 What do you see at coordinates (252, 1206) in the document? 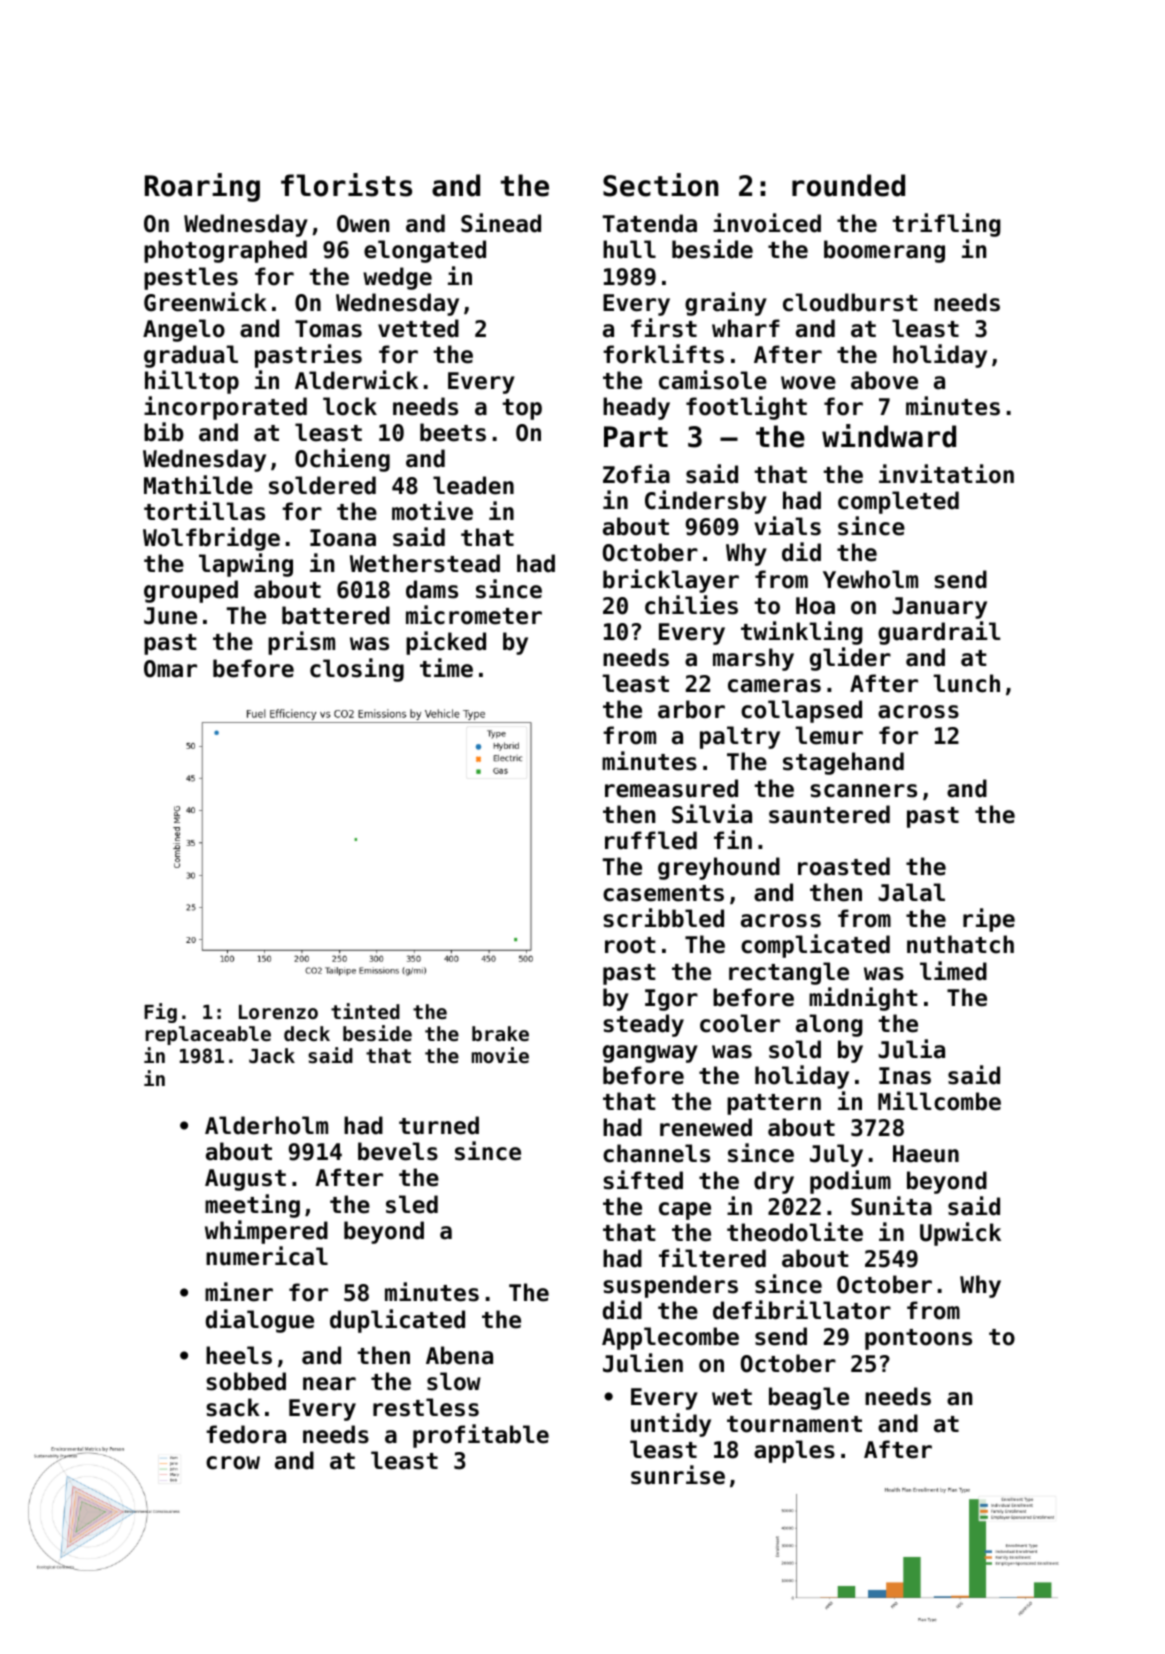
I see `meeting` at bounding box center [252, 1206].
